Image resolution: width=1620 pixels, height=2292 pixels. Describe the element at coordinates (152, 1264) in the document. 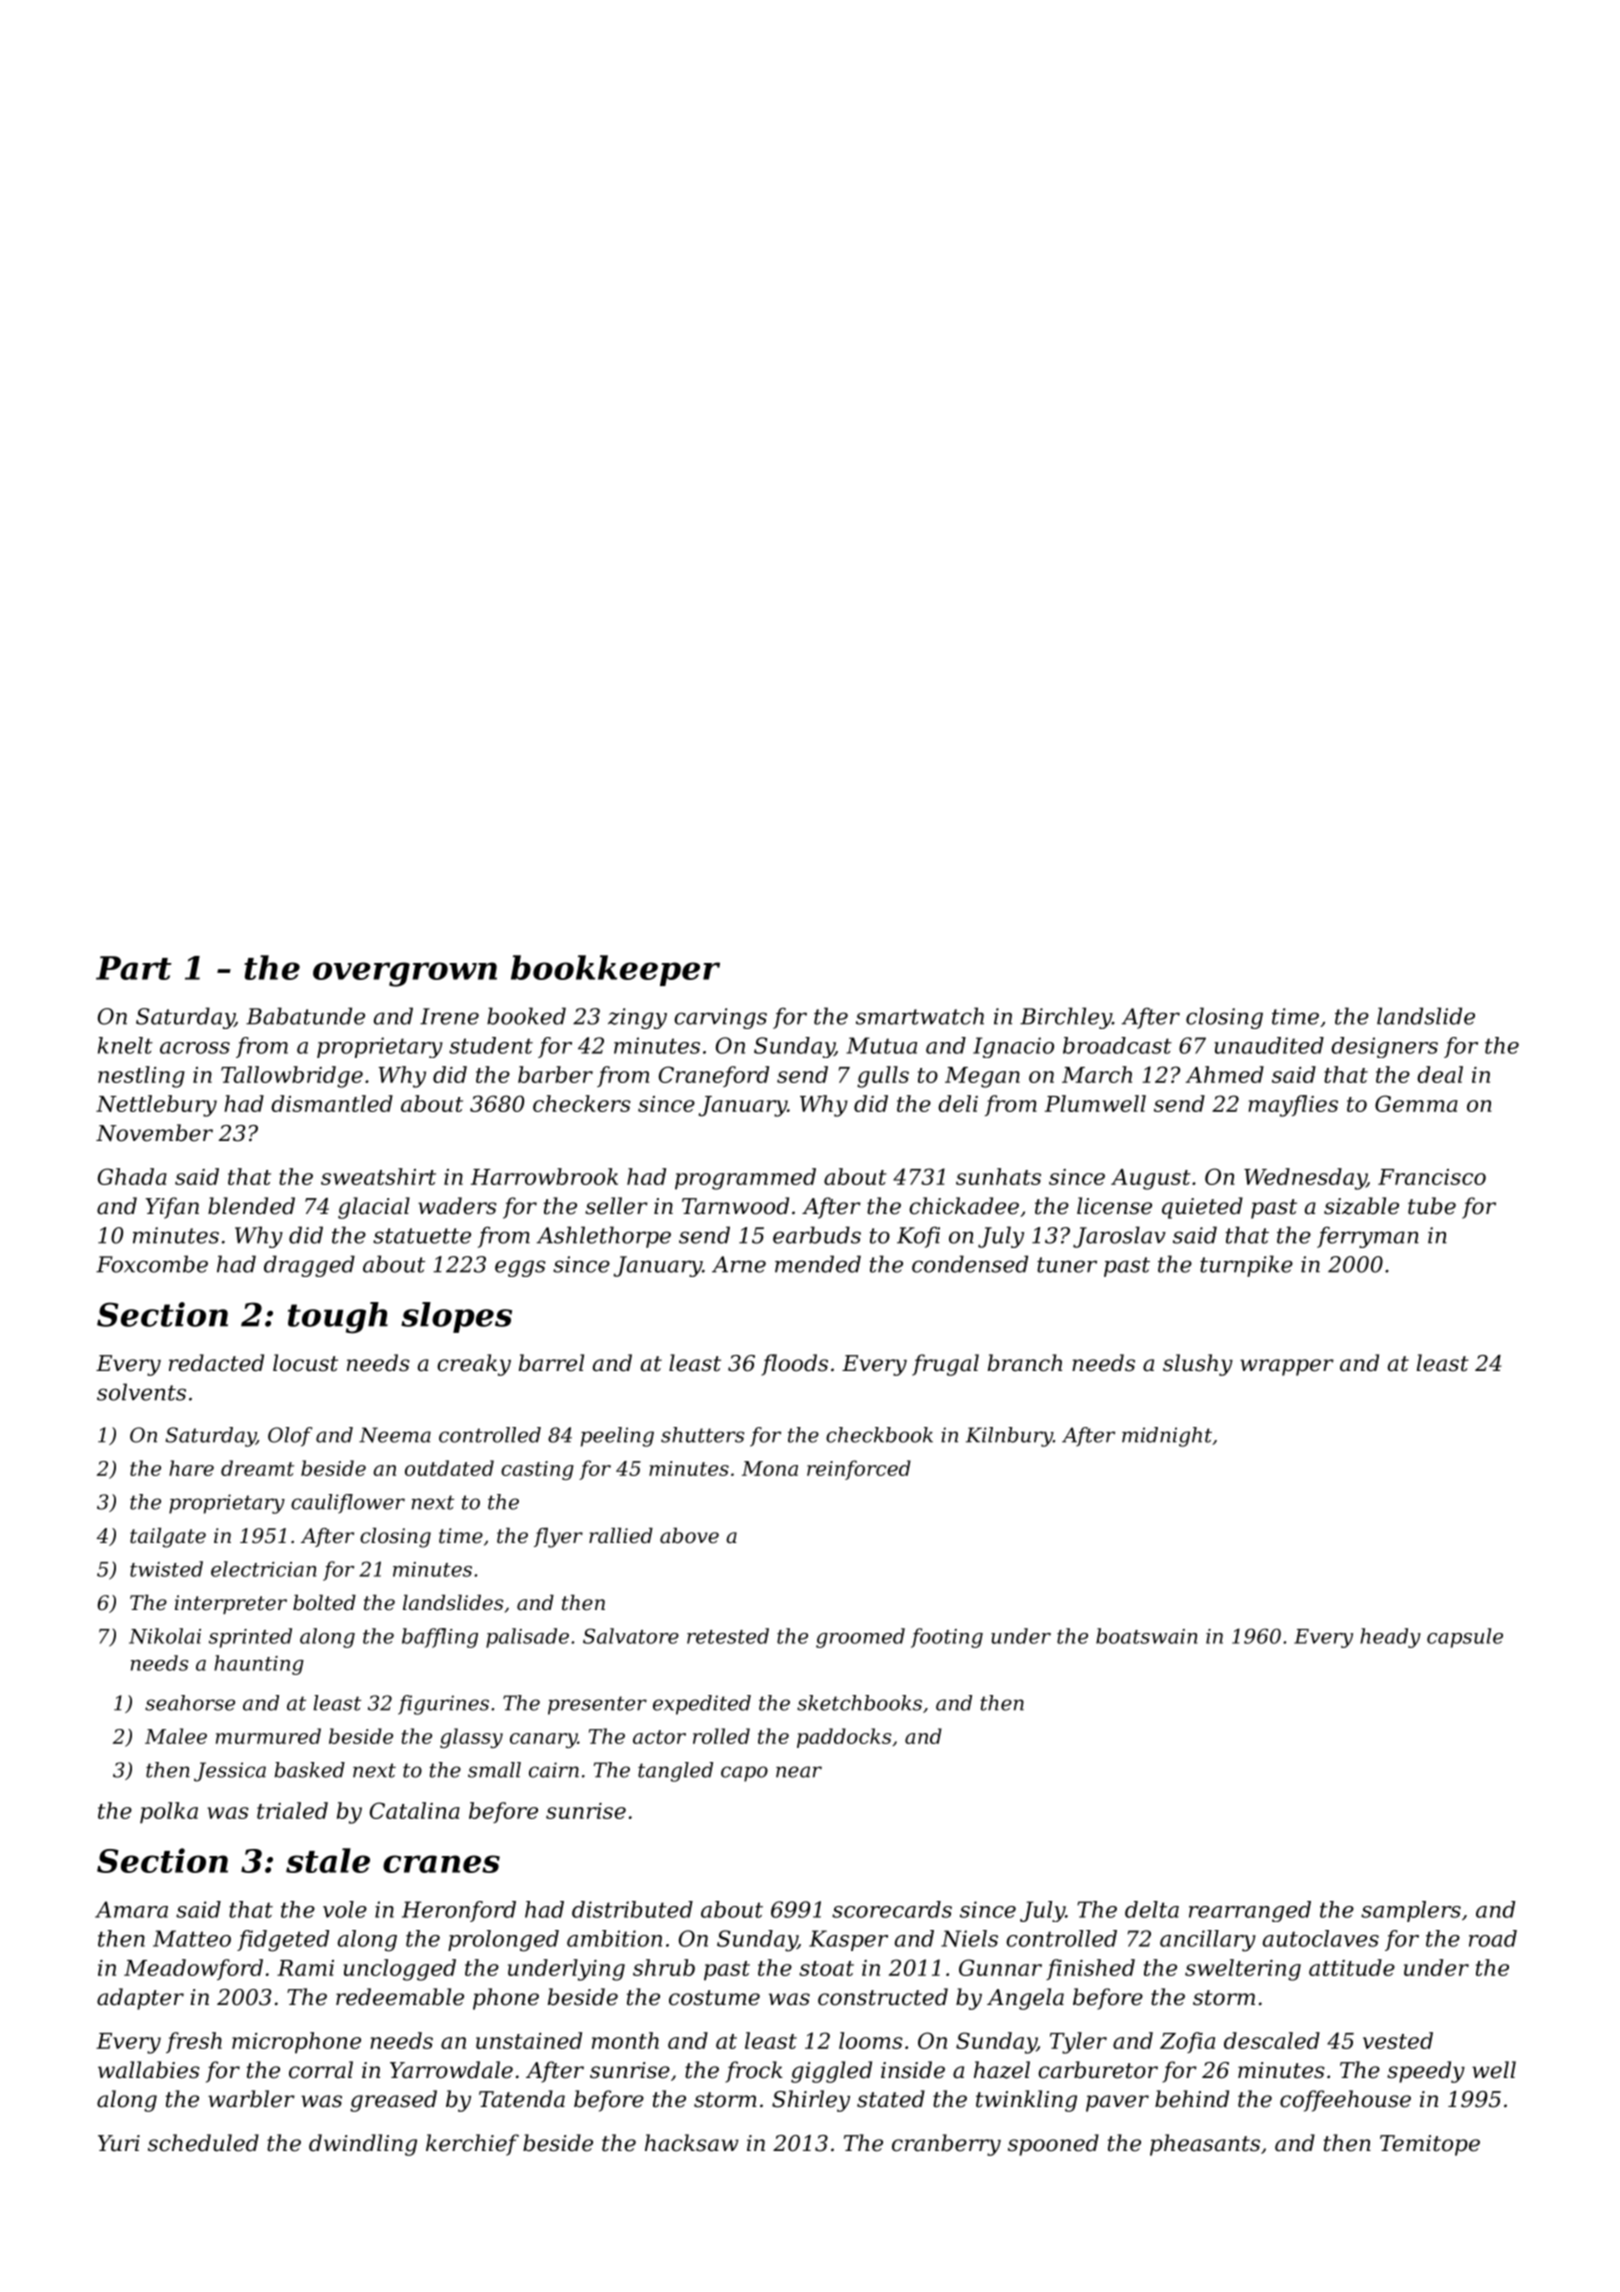

I see `Foxcombe` at that location.
